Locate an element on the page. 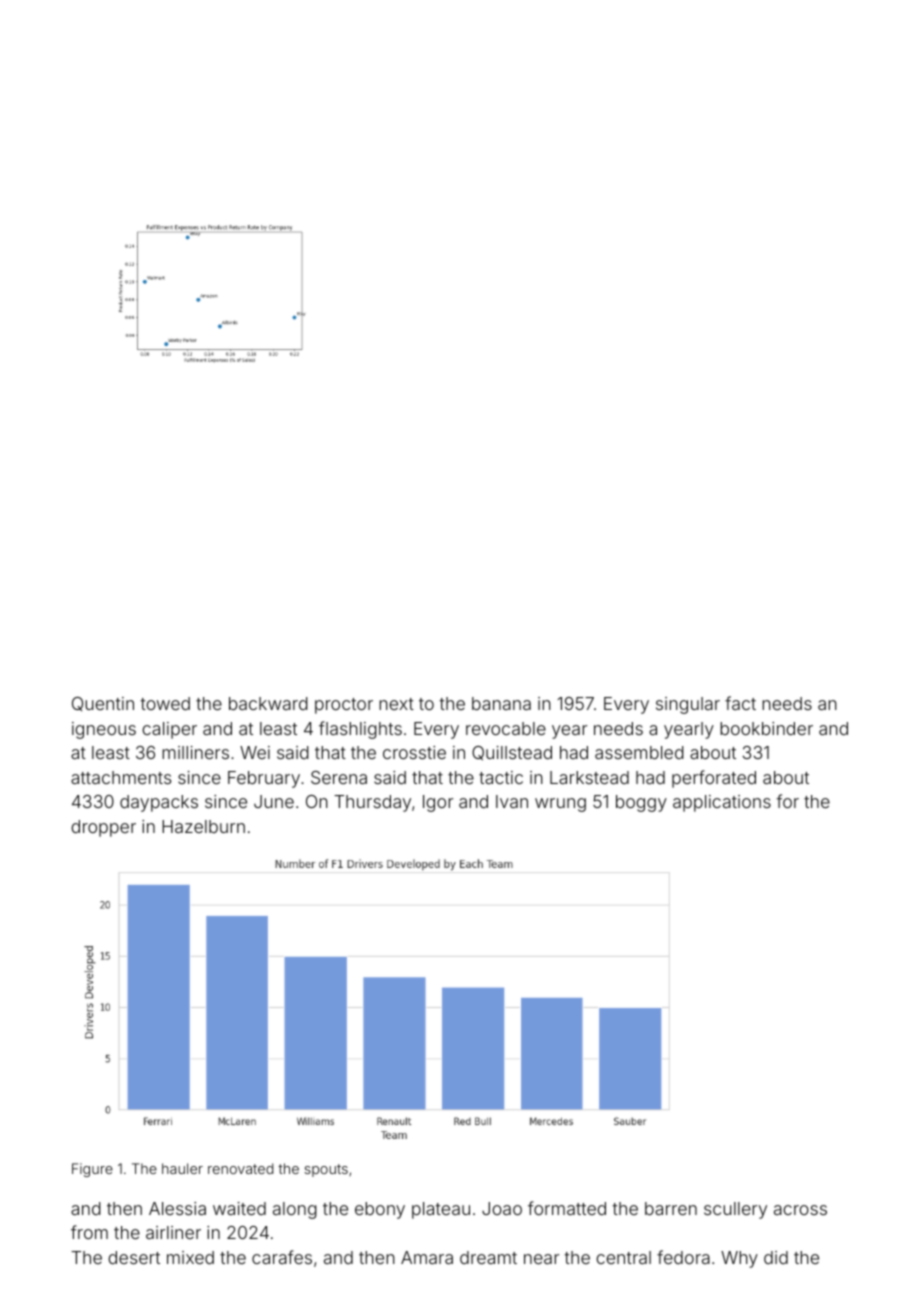 Image resolution: width=924 pixels, height=1308 pixels. Ivan is located at coordinates (512, 801).
